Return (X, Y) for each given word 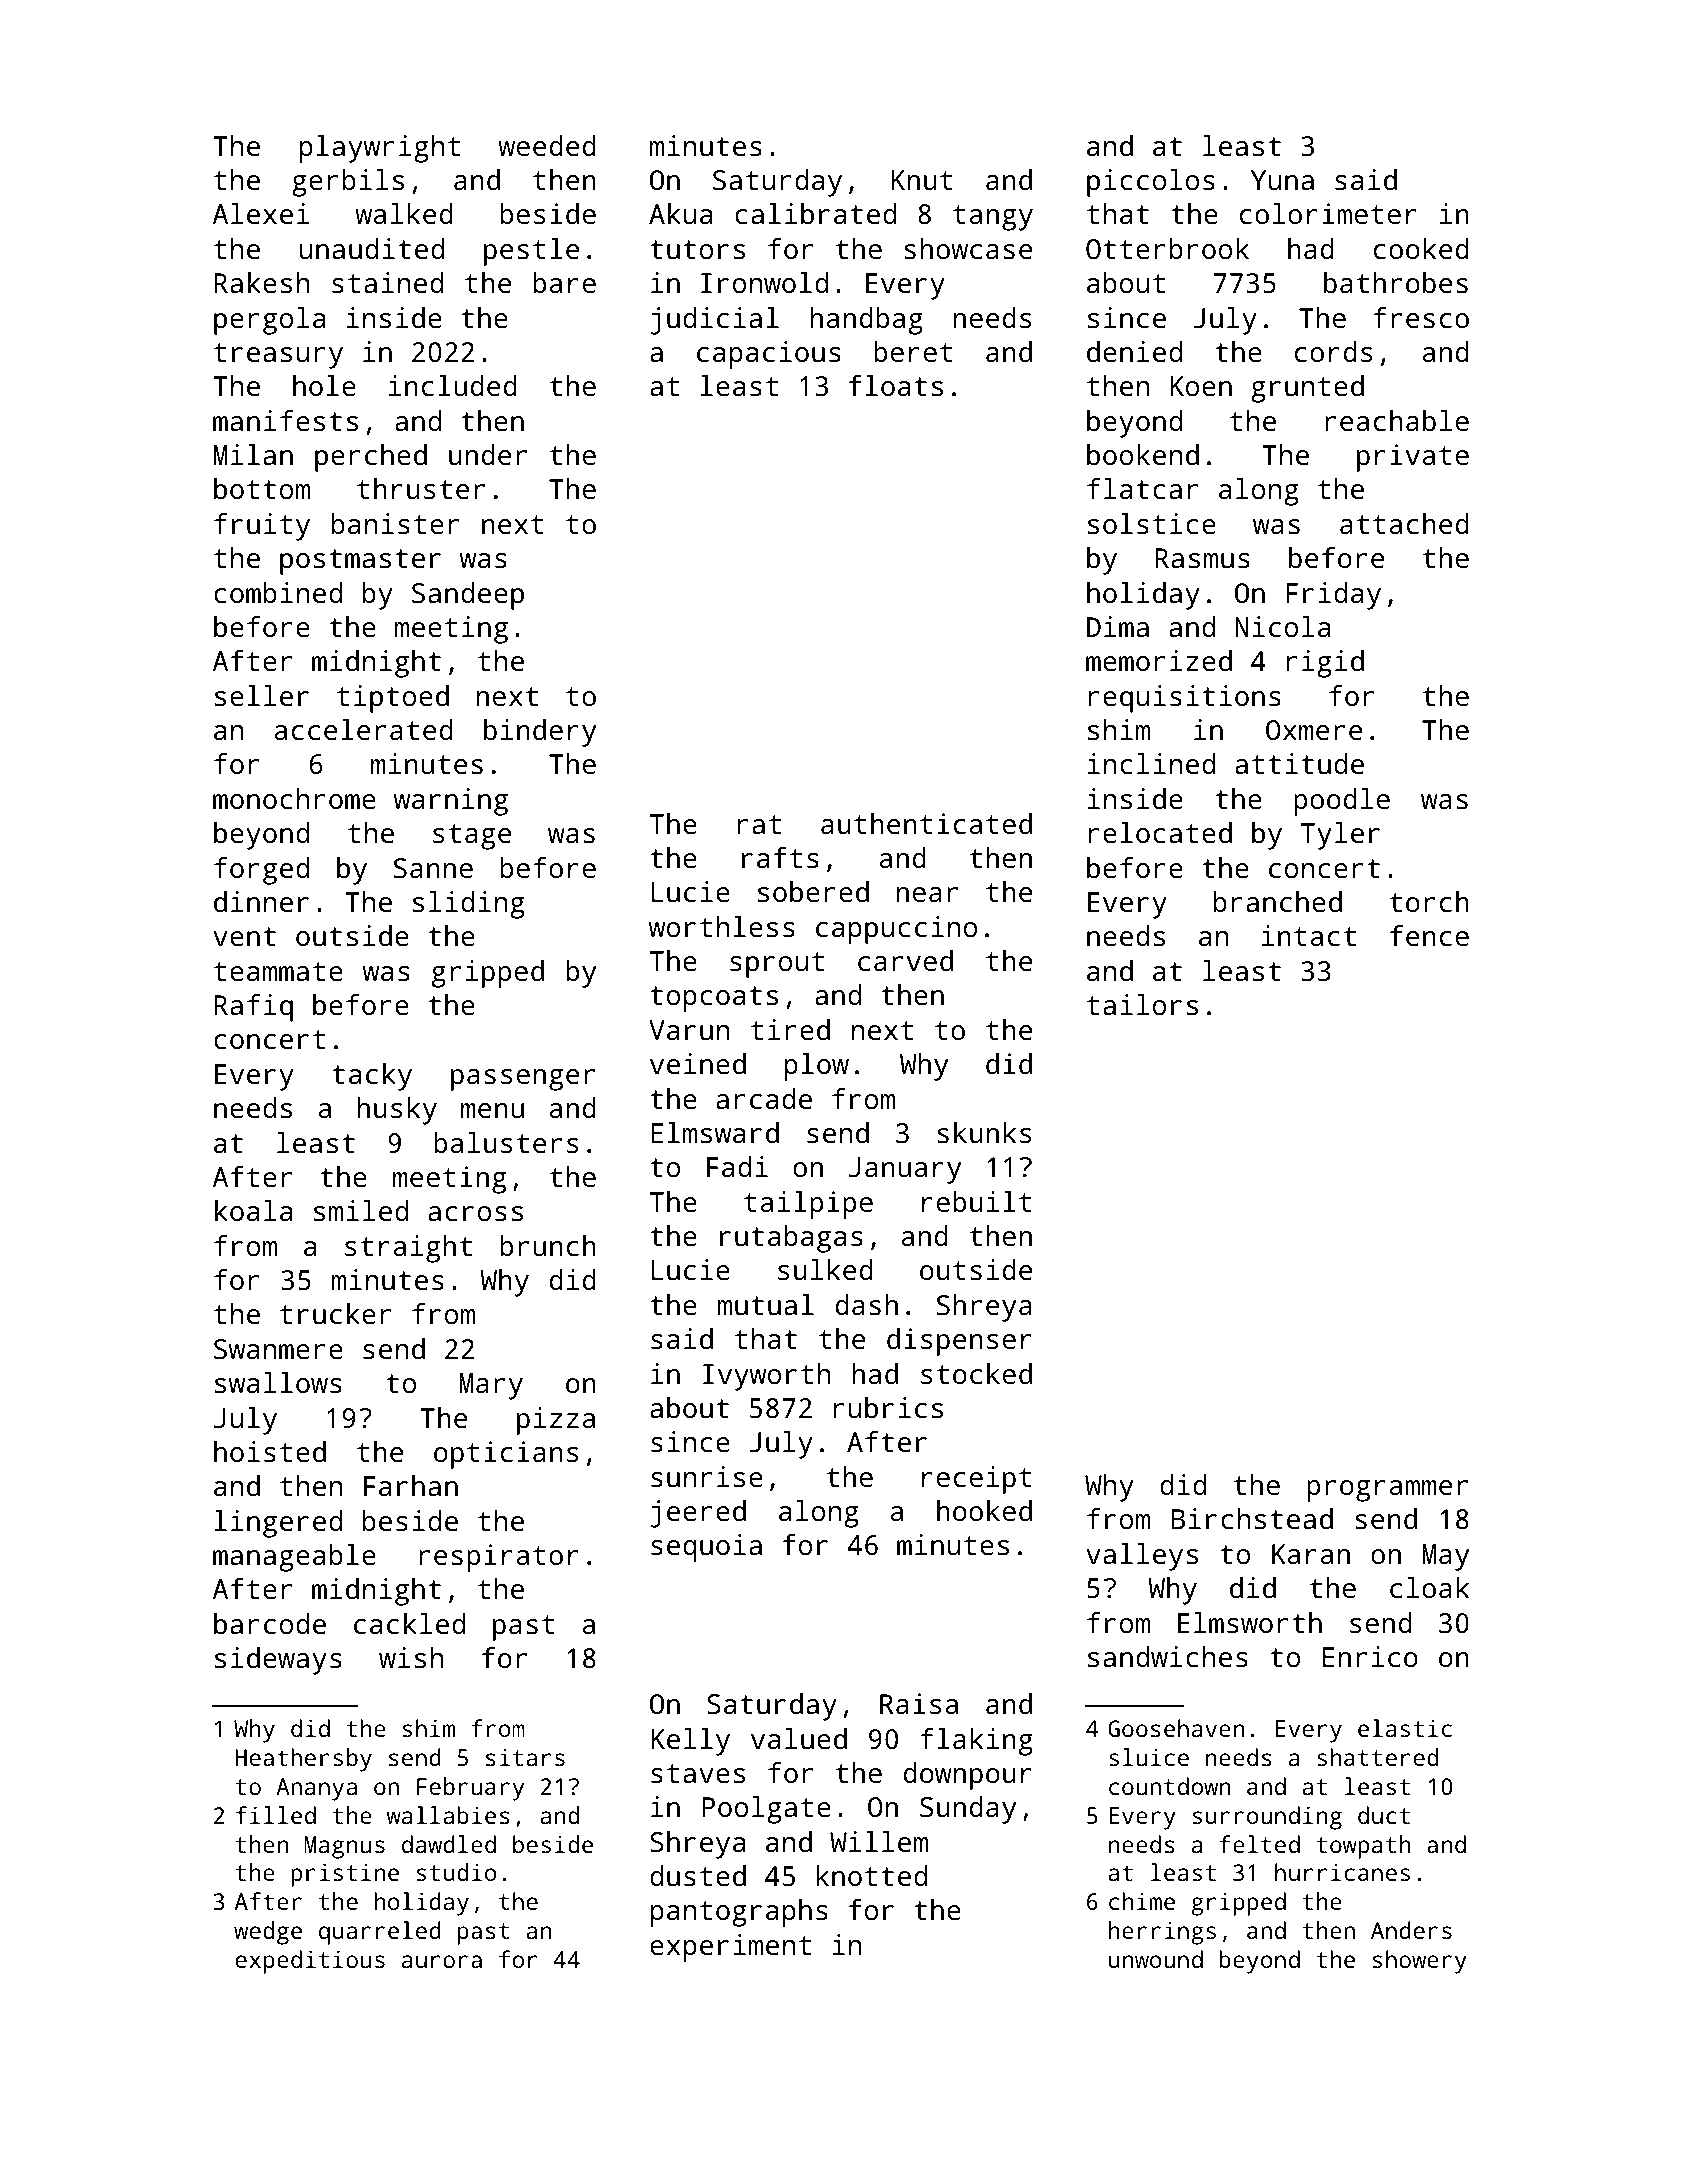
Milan (253, 455)
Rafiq (253, 1008)
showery (1420, 1962)
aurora (442, 1961)
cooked (1421, 249)
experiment (730, 1948)
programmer (1387, 1491)
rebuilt (977, 1202)
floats (896, 386)
